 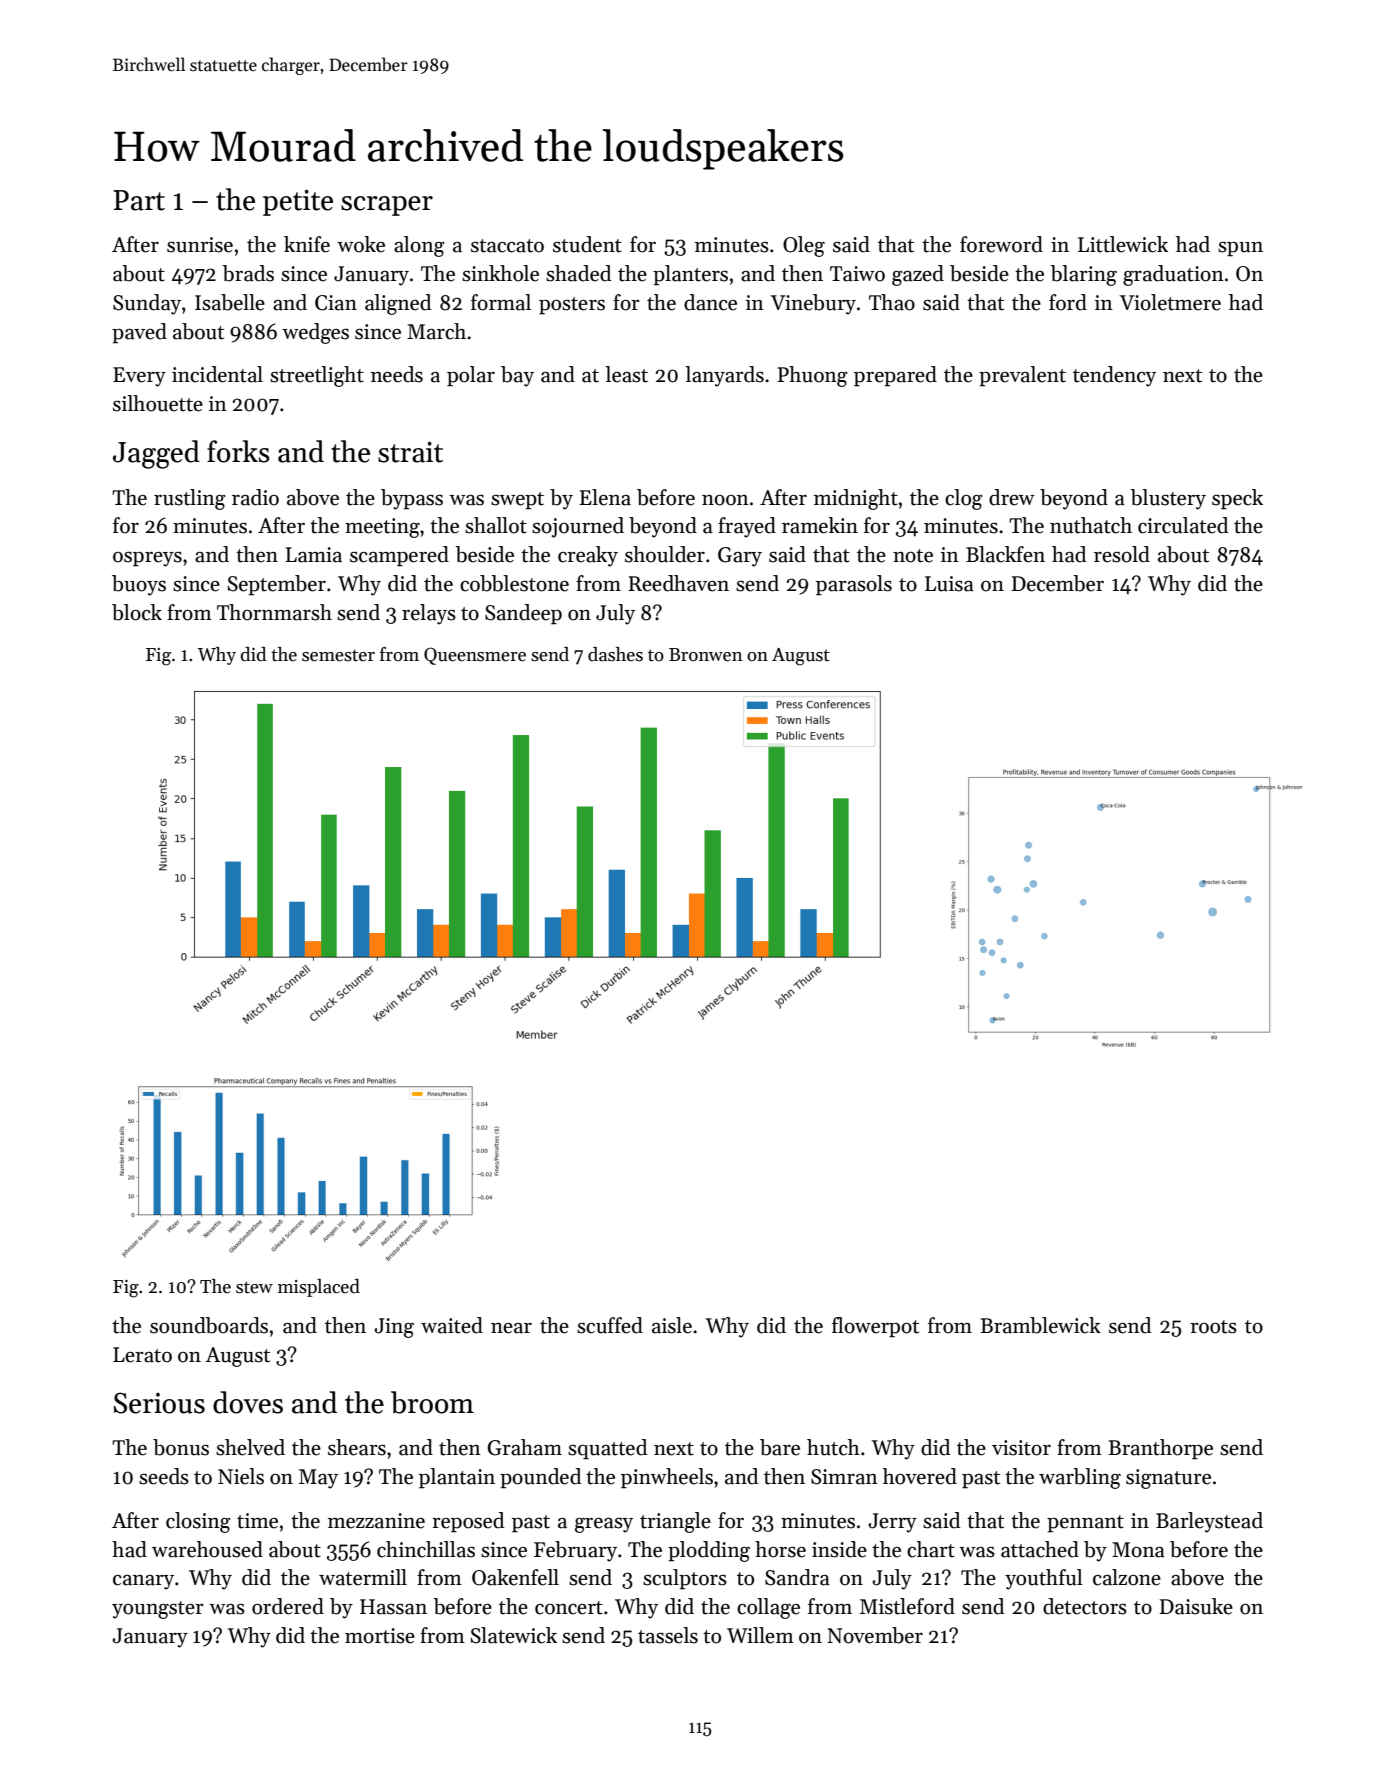 What do you see at coordinates (336, 303) in the screenshot?
I see `Cian` at bounding box center [336, 303].
